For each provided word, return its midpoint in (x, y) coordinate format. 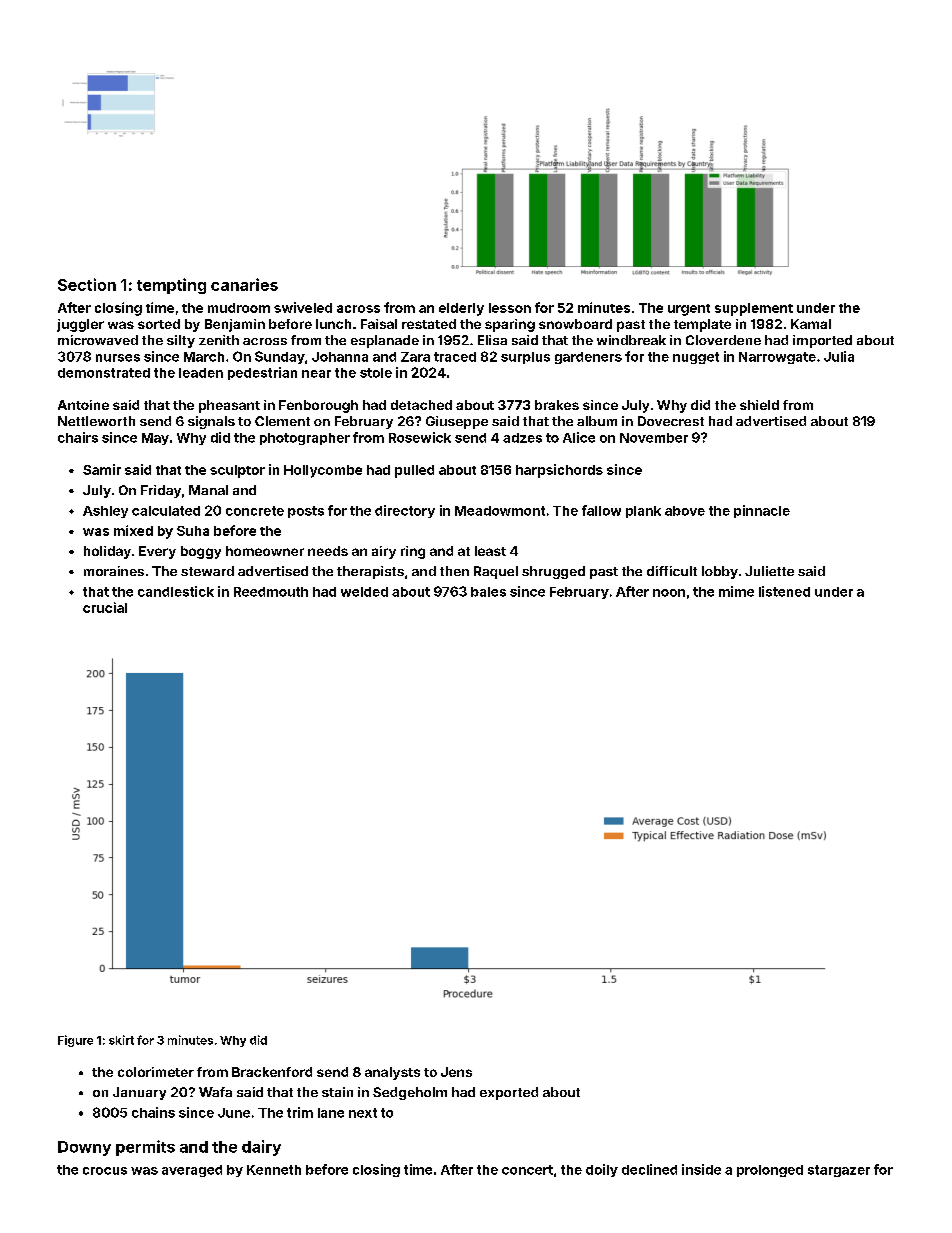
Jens (456, 1072)
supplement (754, 309)
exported (509, 1093)
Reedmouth (271, 592)
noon (669, 593)
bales (488, 592)
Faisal (379, 324)
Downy (84, 1148)
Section (87, 284)
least (490, 551)
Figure (75, 1041)
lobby (720, 572)
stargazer (839, 1171)
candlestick (176, 591)
